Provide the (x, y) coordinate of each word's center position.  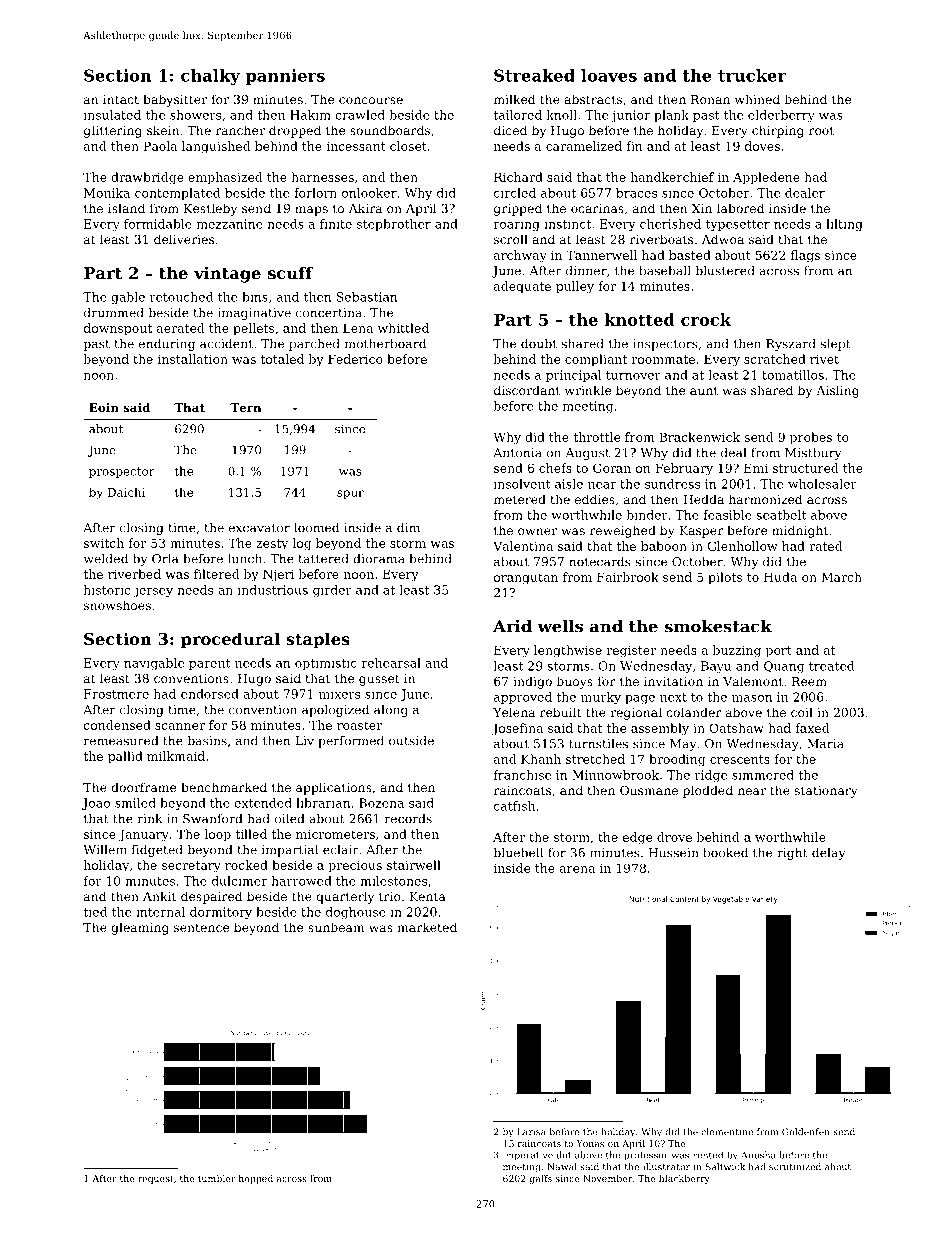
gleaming (140, 928)
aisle (569, 484)
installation (193, 359)
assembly (660, 729)
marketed (427, 927)
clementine (727, 1132)
